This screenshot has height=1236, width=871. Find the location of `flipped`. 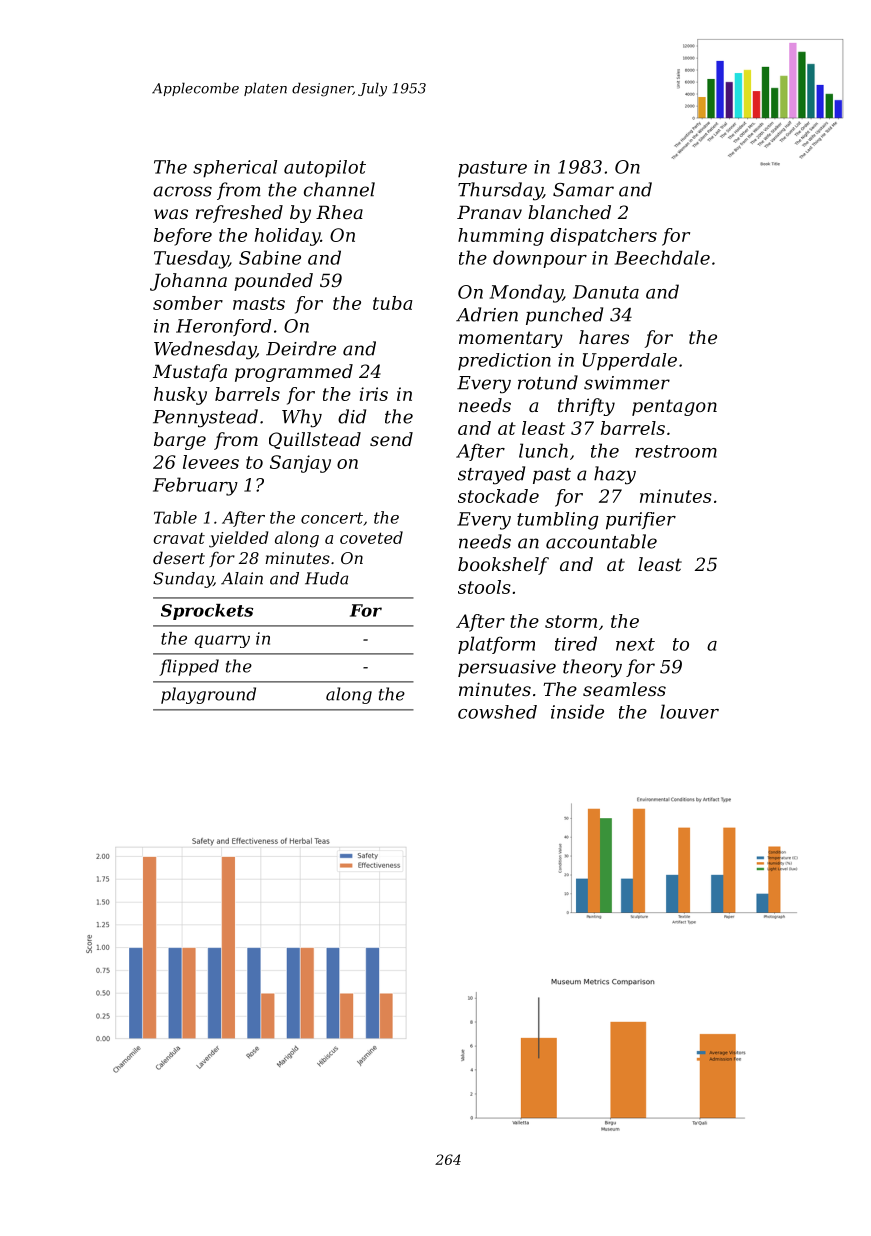

flipped is located at coordinates (189, 667).
